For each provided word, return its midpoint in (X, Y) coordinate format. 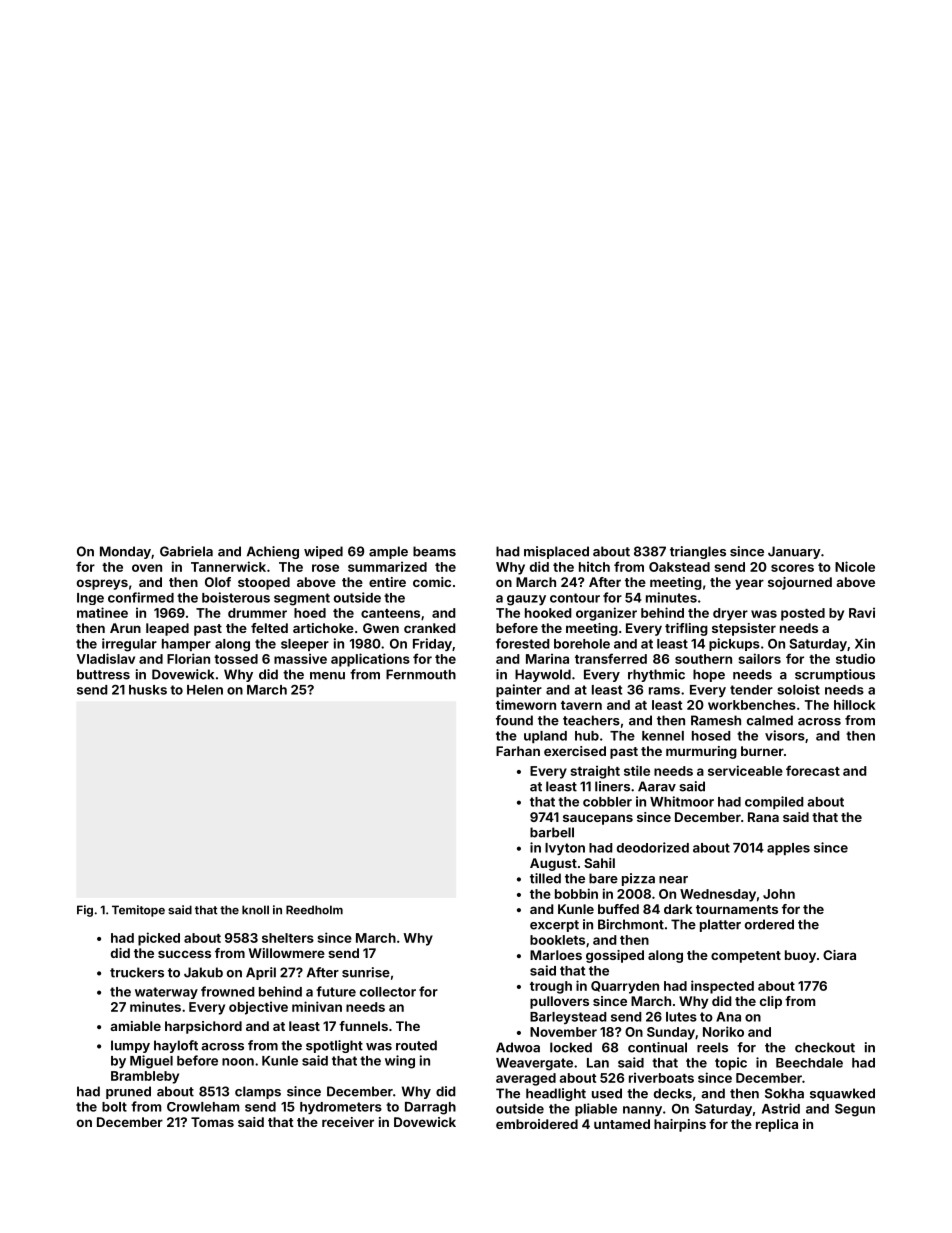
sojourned (800, 583)
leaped (167, 629)
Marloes (556, 955)
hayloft (176, 1046)
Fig (85, 911)
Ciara (839, 955)
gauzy (526, 600)
